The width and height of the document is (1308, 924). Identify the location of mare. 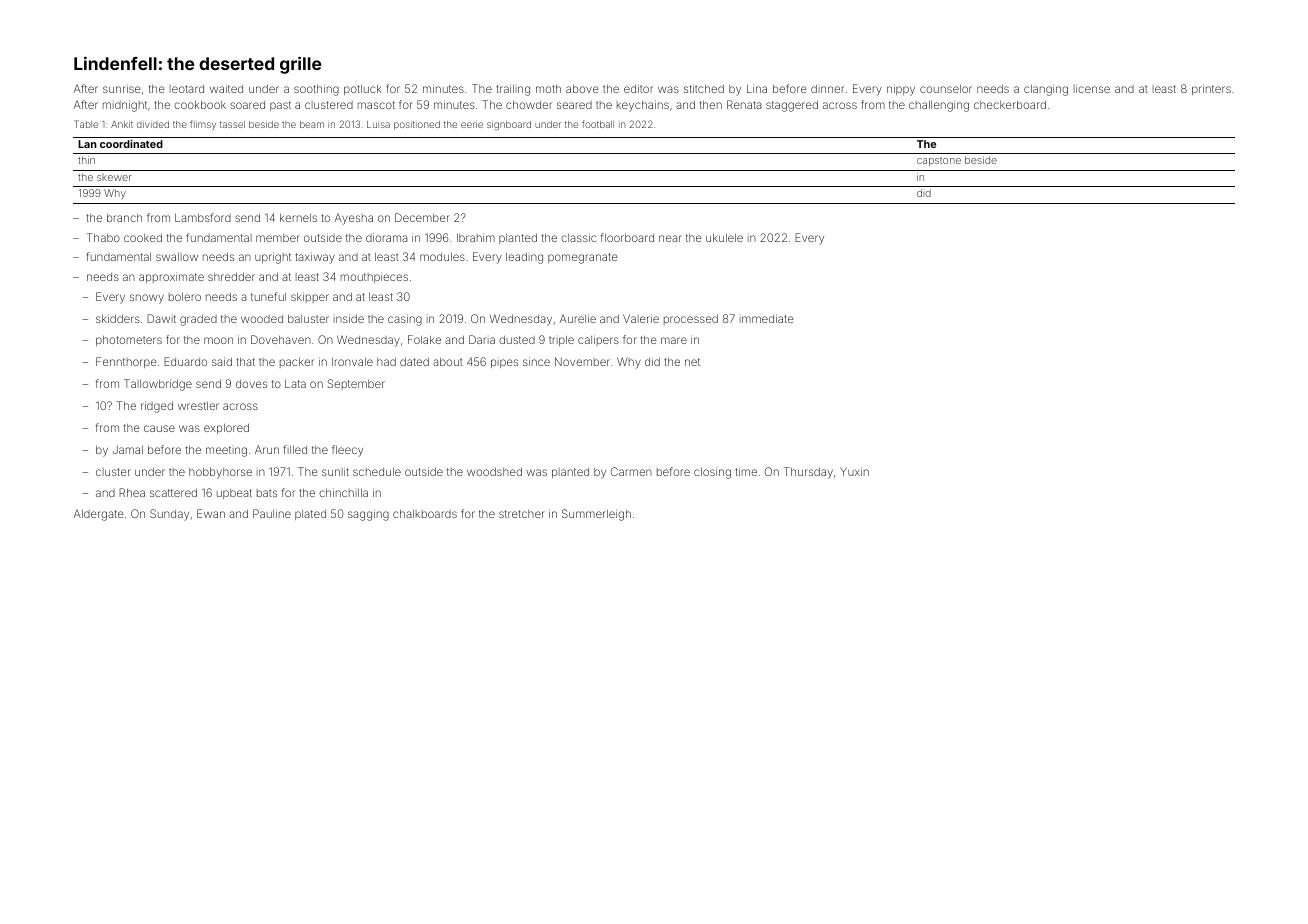
(674, 340).
